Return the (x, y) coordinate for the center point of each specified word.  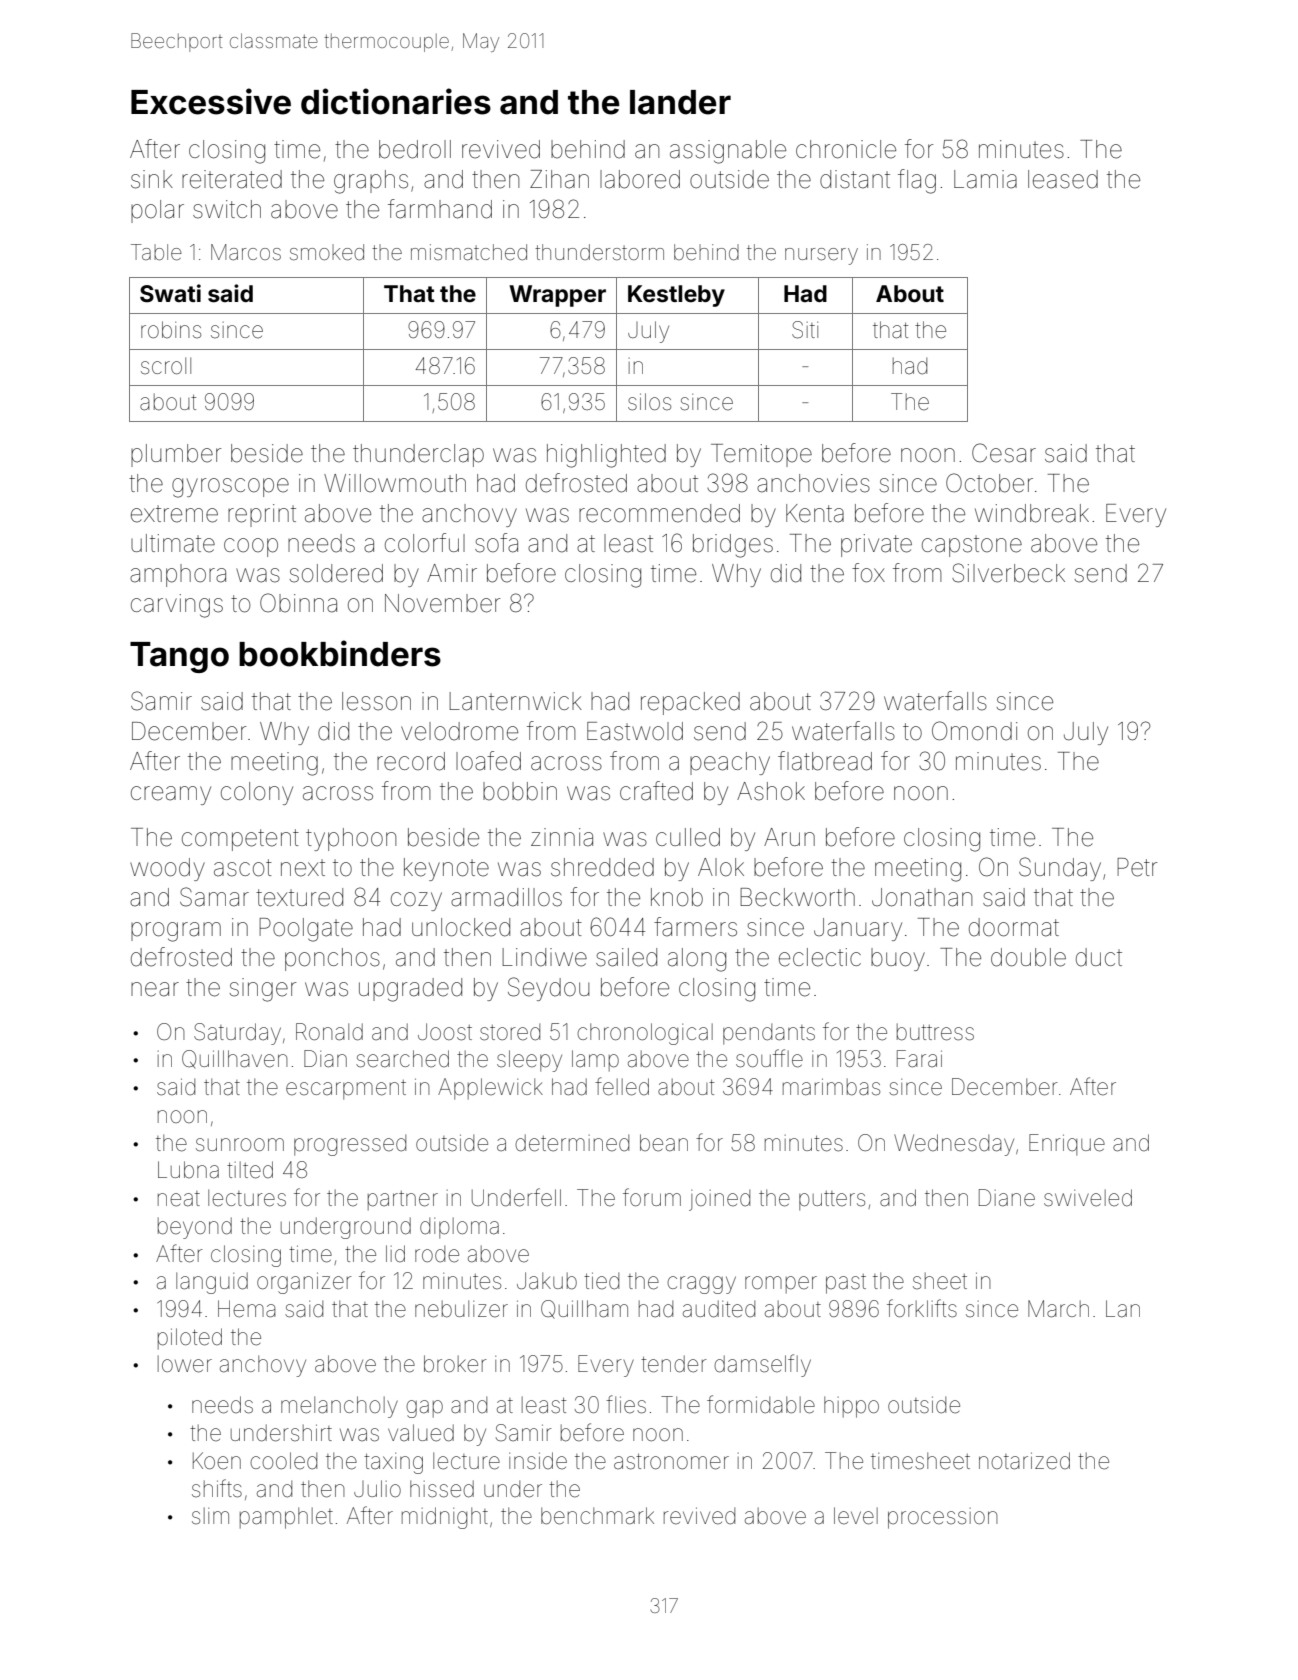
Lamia (985, 179)
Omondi (974, 731)
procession (943, 1518)
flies (626, 1404)
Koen (217, 1461)
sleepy (529, 1061)
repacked (690, 703)
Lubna (188, 1170)
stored (510, 1032)
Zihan (559, 179)
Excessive (211, 101)
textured (299, 897)
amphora (178, 575)
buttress (935, 1032)
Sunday (1060, 869)
